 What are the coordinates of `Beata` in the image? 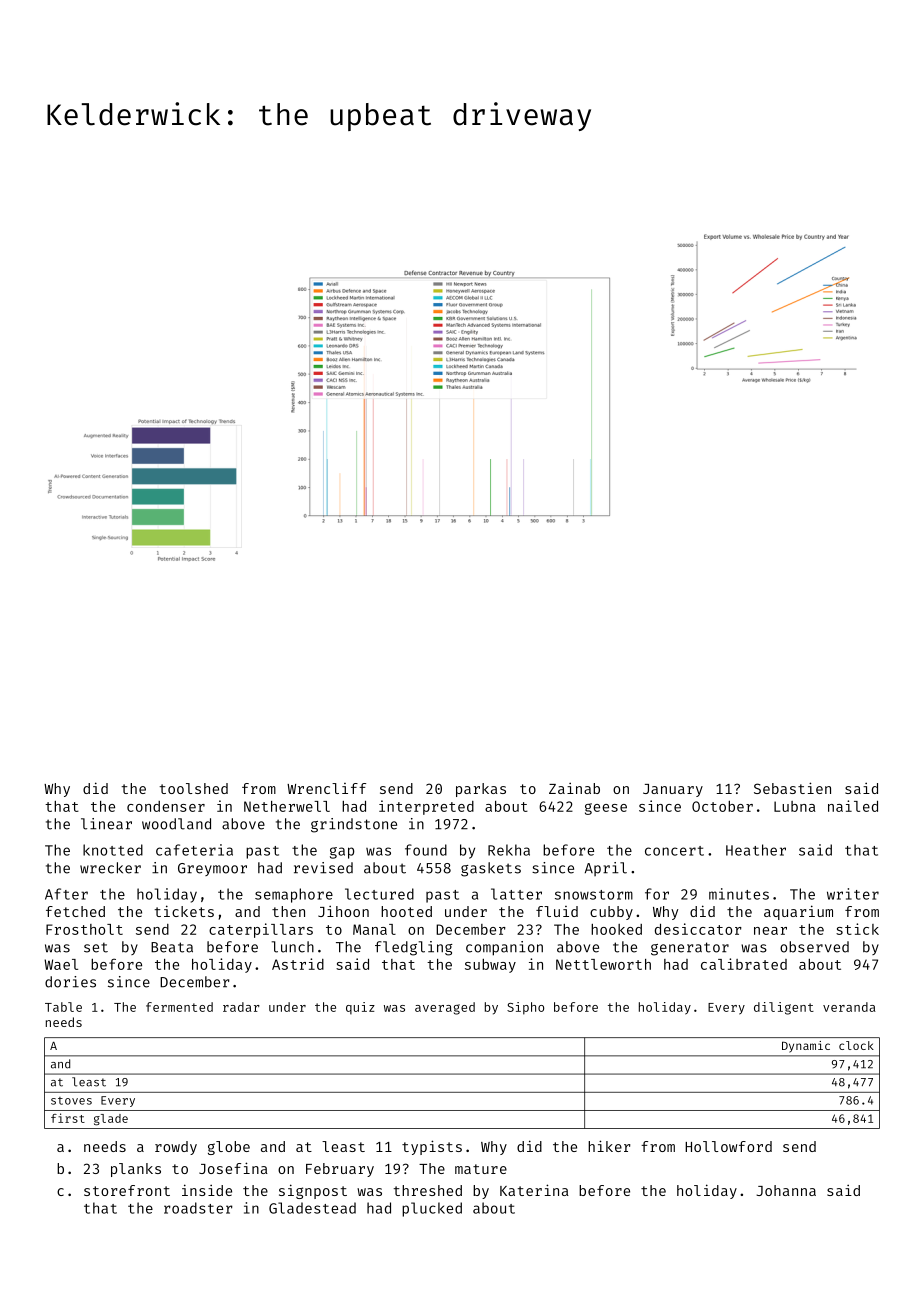 It's located at (172, 947).
